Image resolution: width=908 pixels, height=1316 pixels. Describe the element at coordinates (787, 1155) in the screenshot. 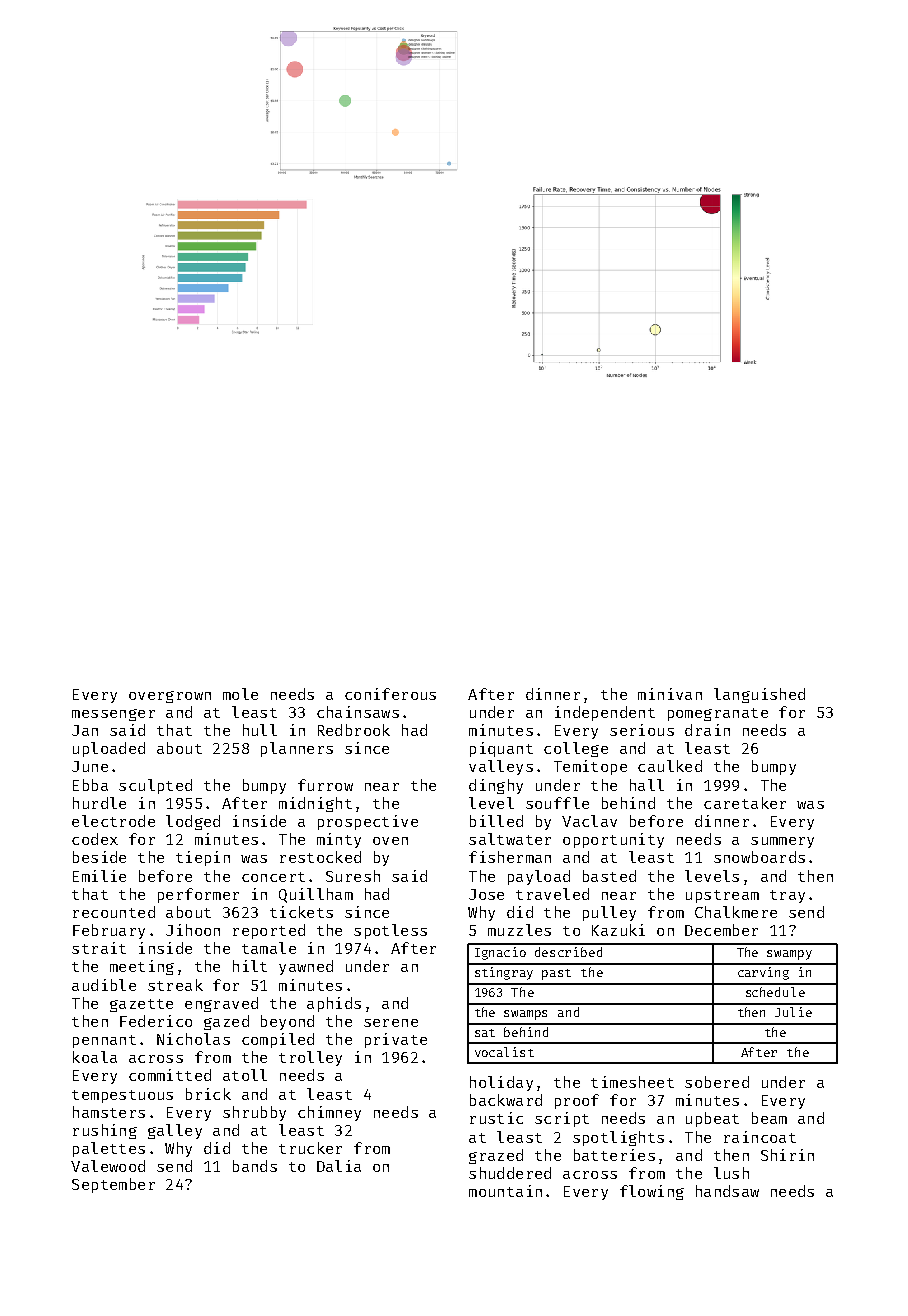

I see `Shirin` at that location.
